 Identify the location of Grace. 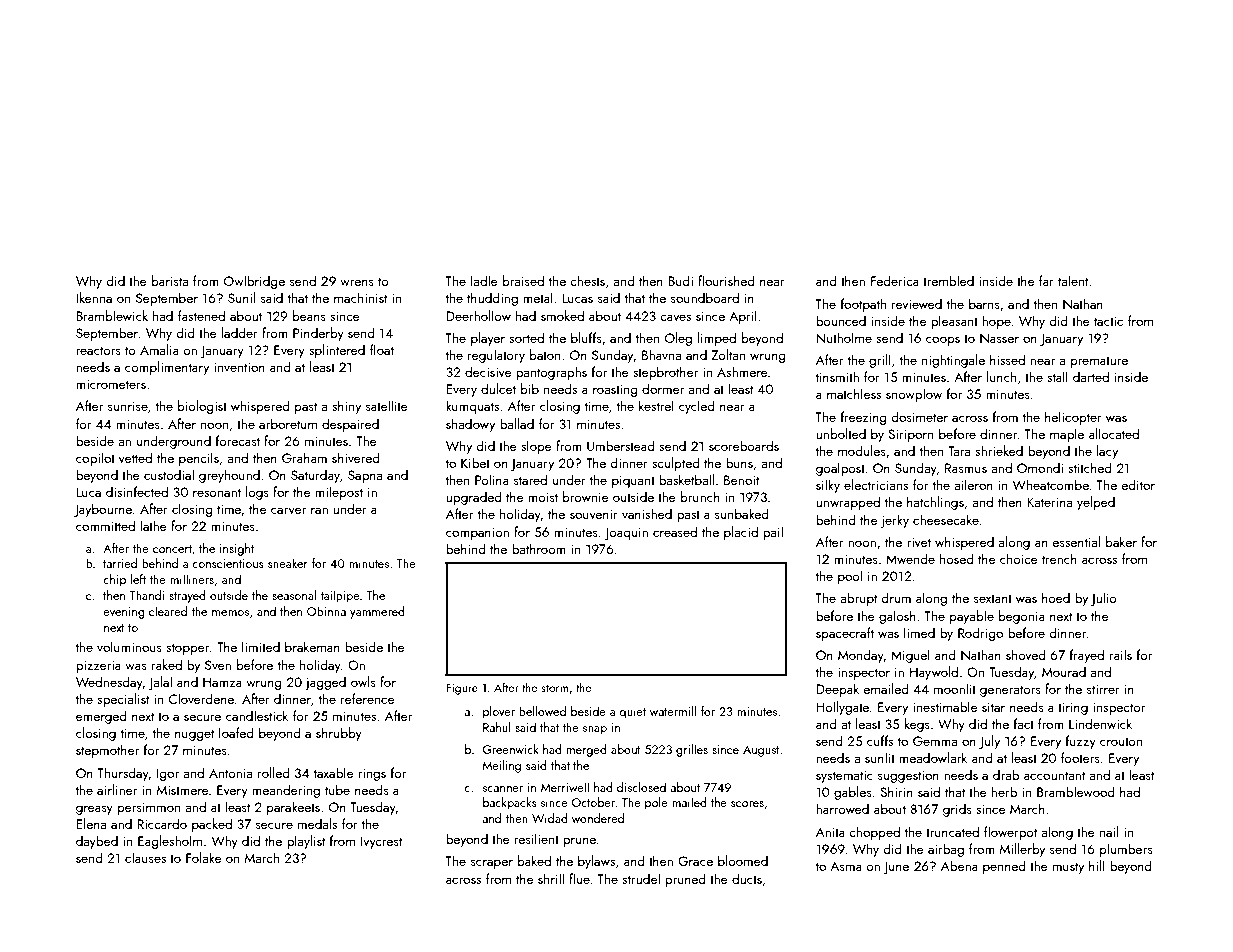
(695, 861).
